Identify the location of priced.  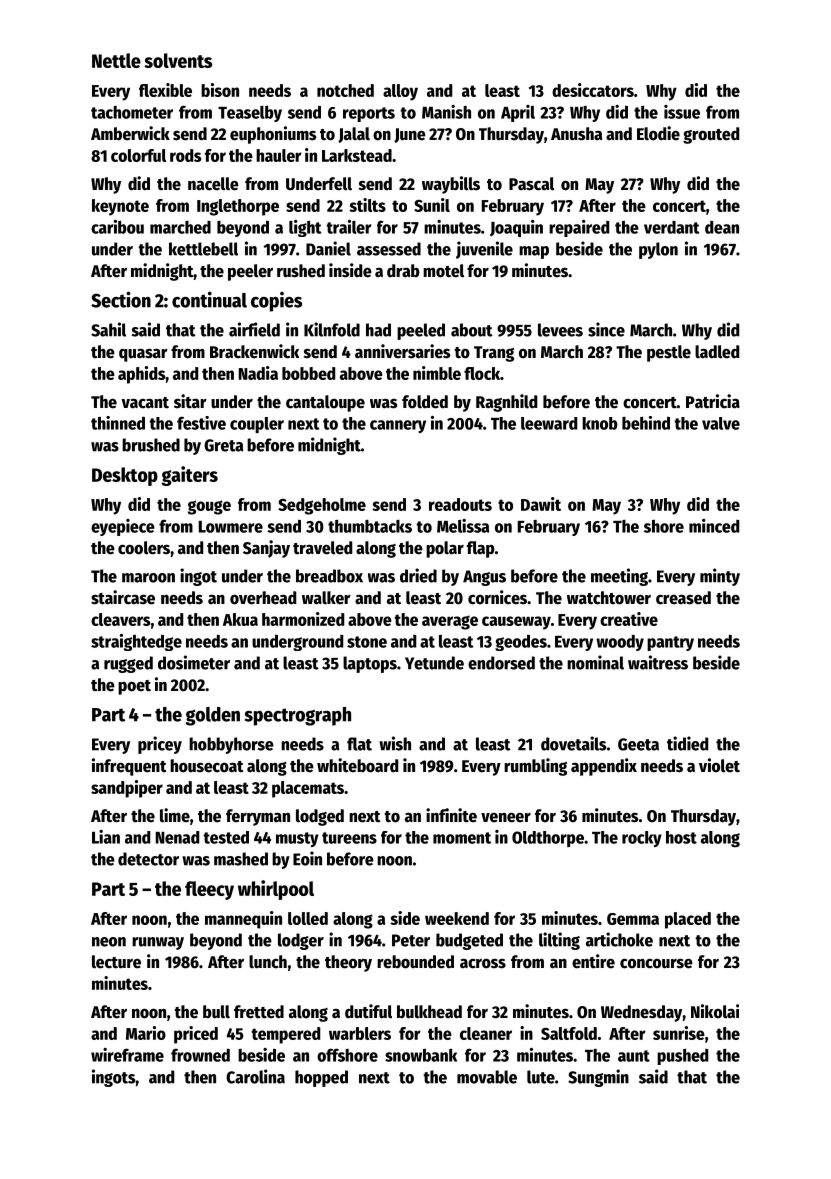
(196, 1035).
